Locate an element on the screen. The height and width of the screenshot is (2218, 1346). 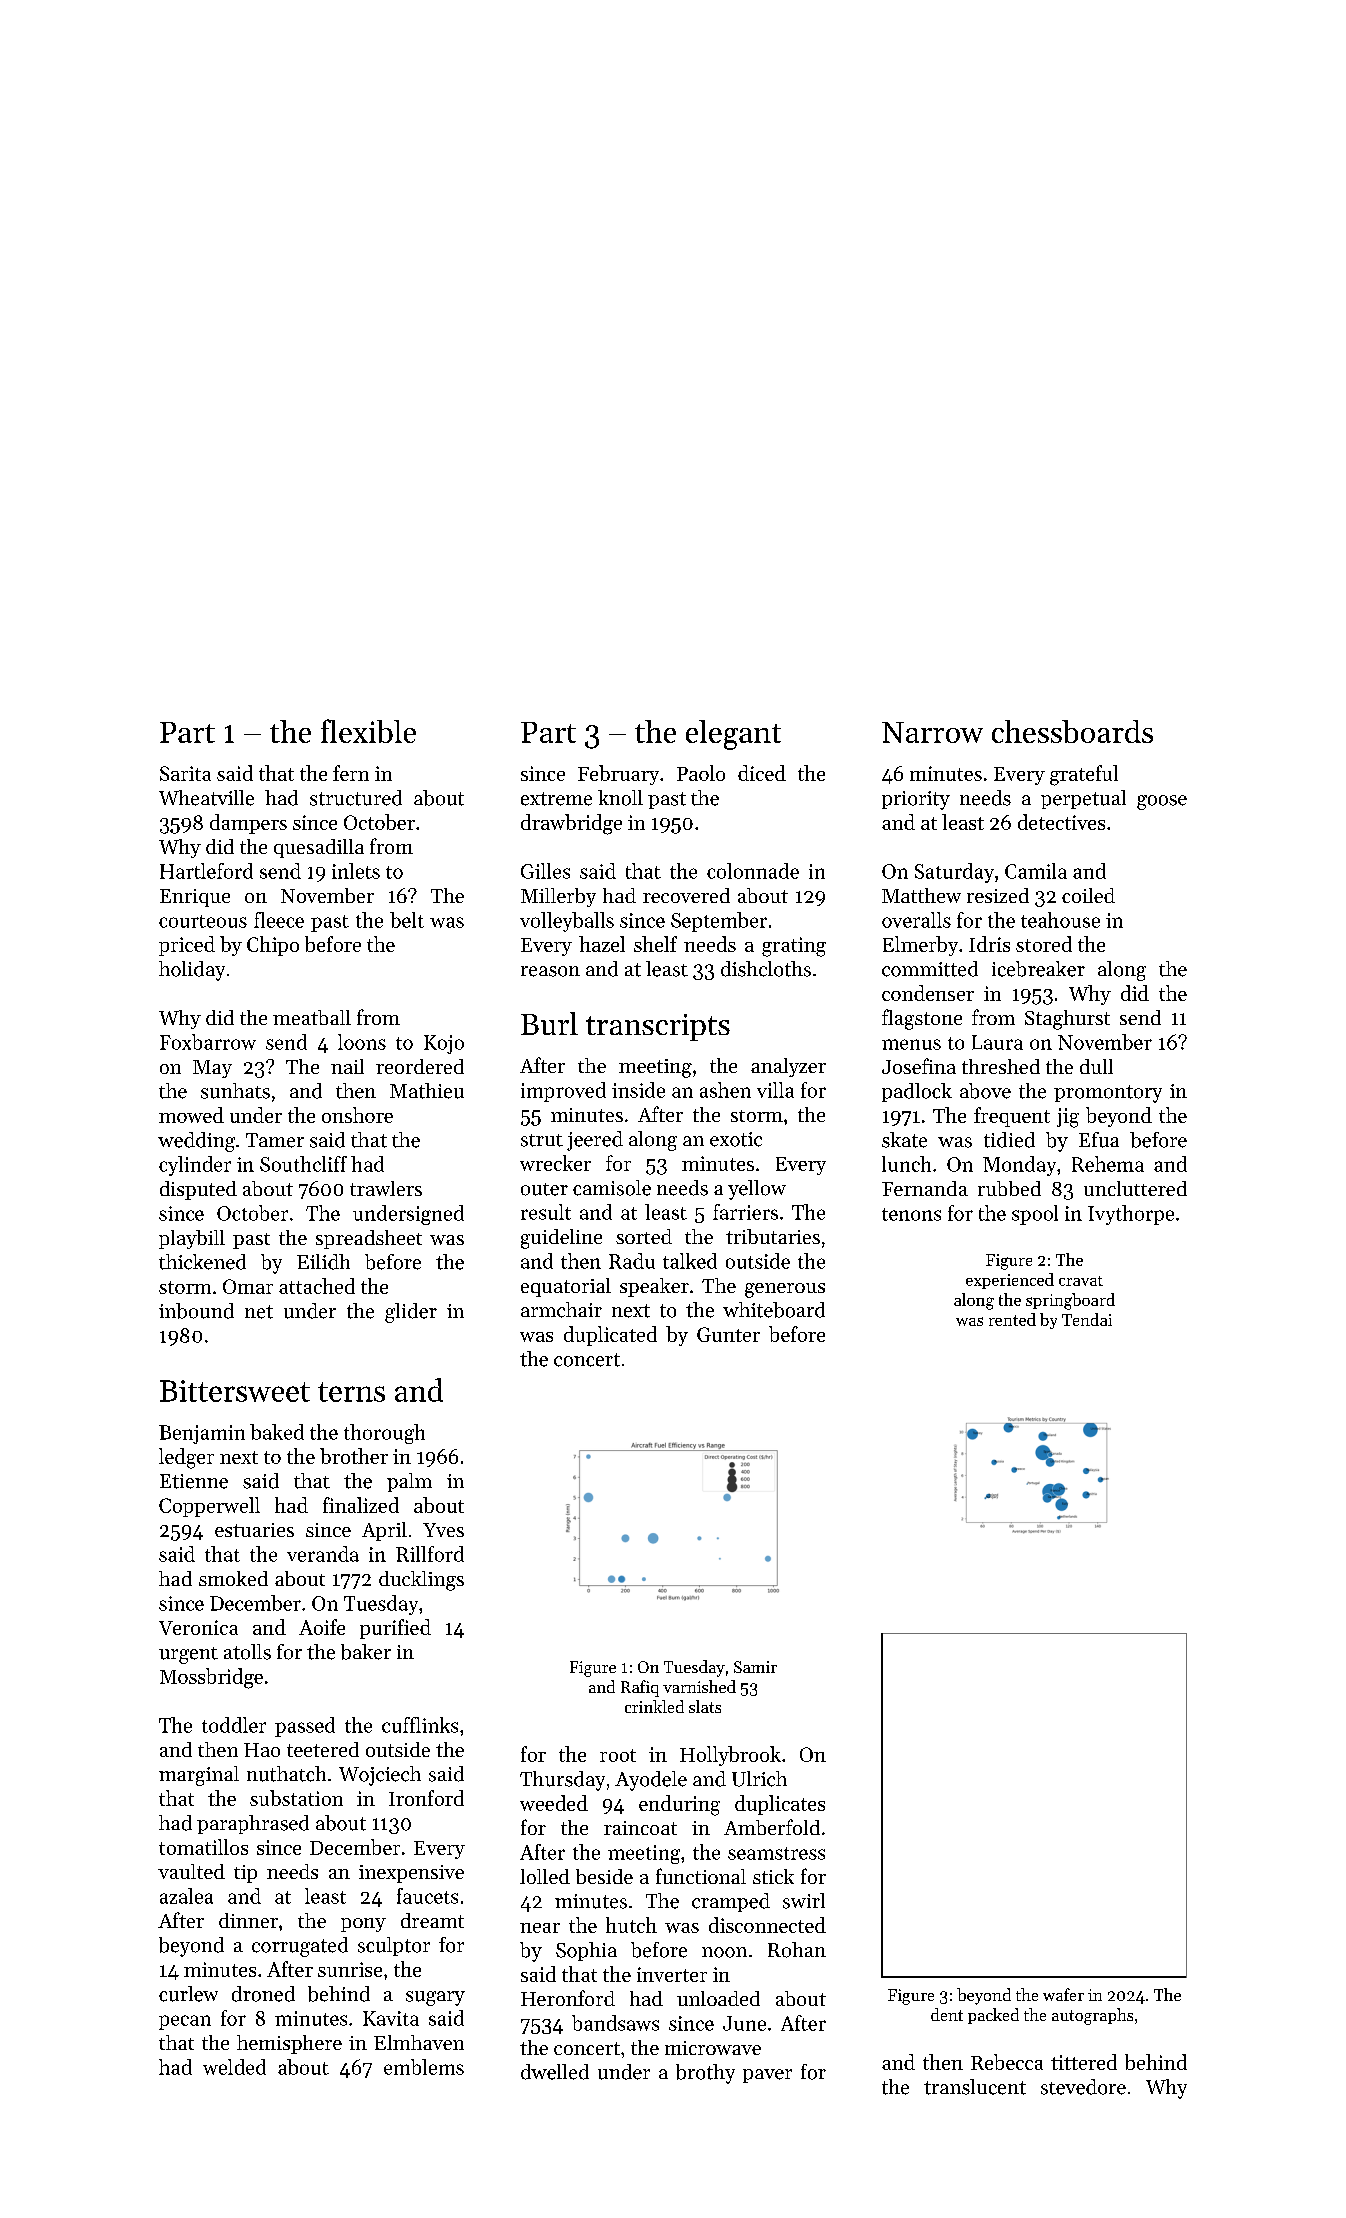
glider is located at coordinates (411, 1313).
